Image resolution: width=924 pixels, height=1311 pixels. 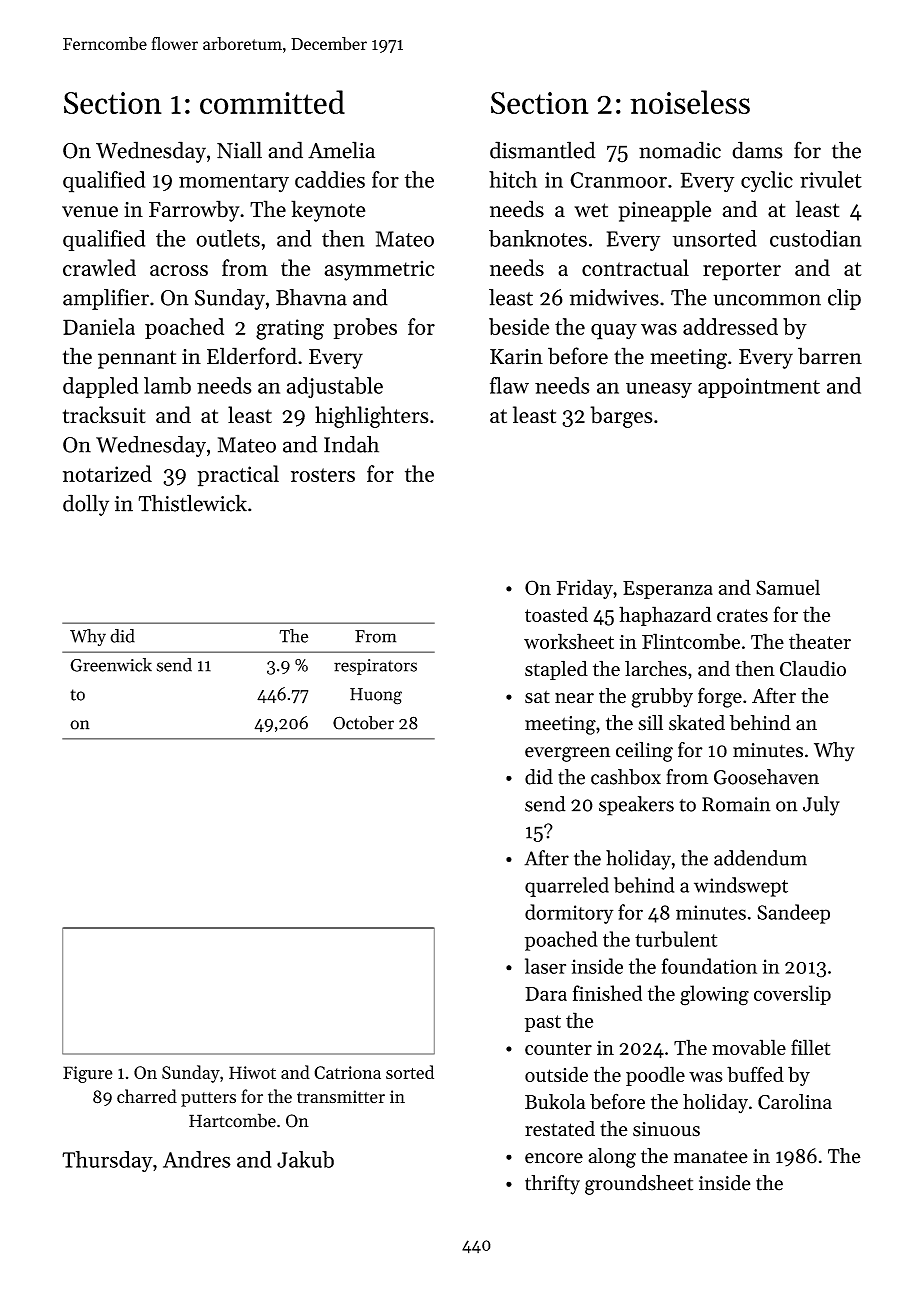 I want to click on Niall, so click(x=239, y=150).
